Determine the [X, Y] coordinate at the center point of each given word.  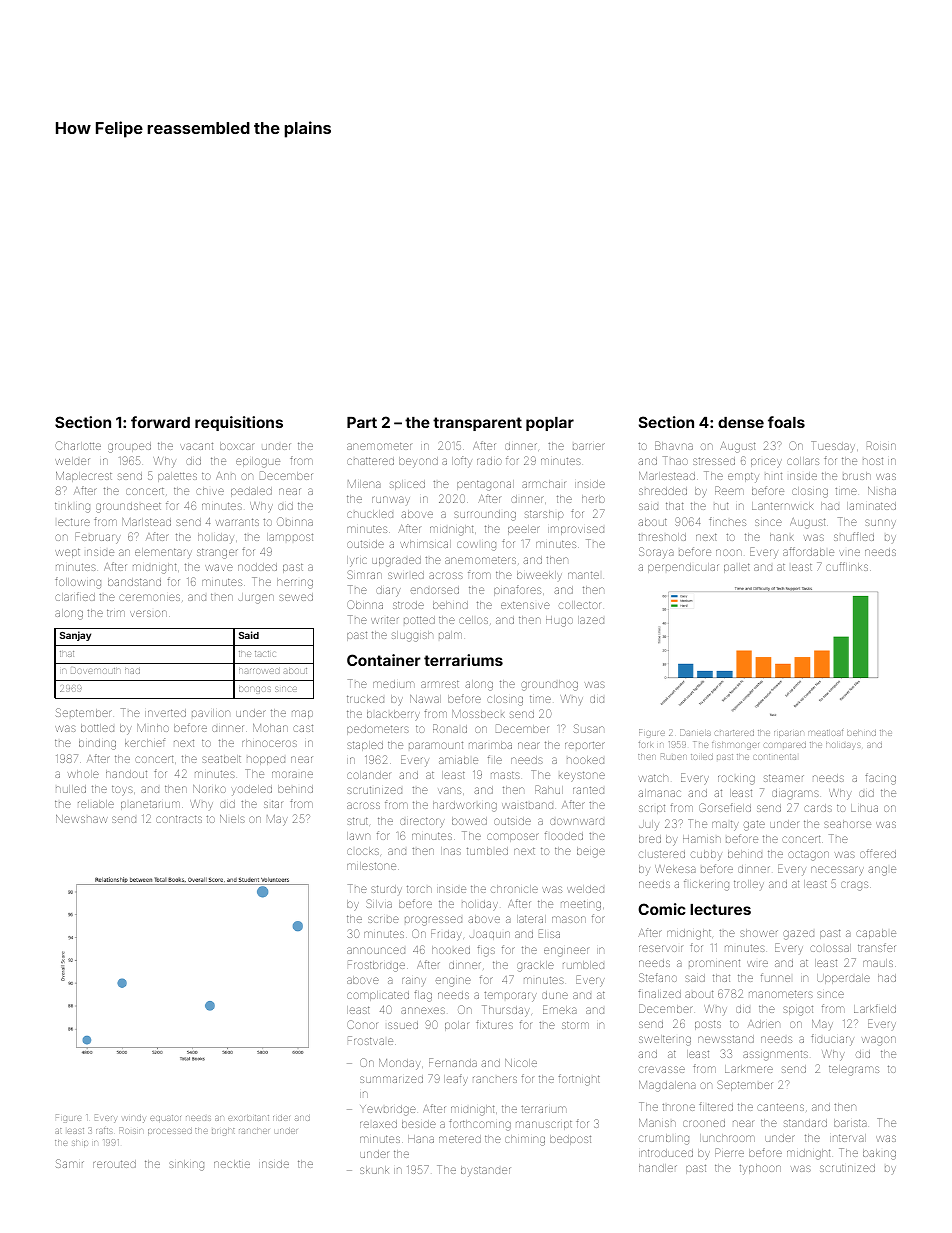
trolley [749, 884]
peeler [524, 530]
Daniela [695, 732]
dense [741, 422]
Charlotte [78, 445]
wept [67, 553]
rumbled [583, 965]
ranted [588, 790]
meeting [581, 905]
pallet [737, 568]
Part [362, 422]
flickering [706, 885]
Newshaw [82, 819]
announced [376, 950]
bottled [97, 728]
